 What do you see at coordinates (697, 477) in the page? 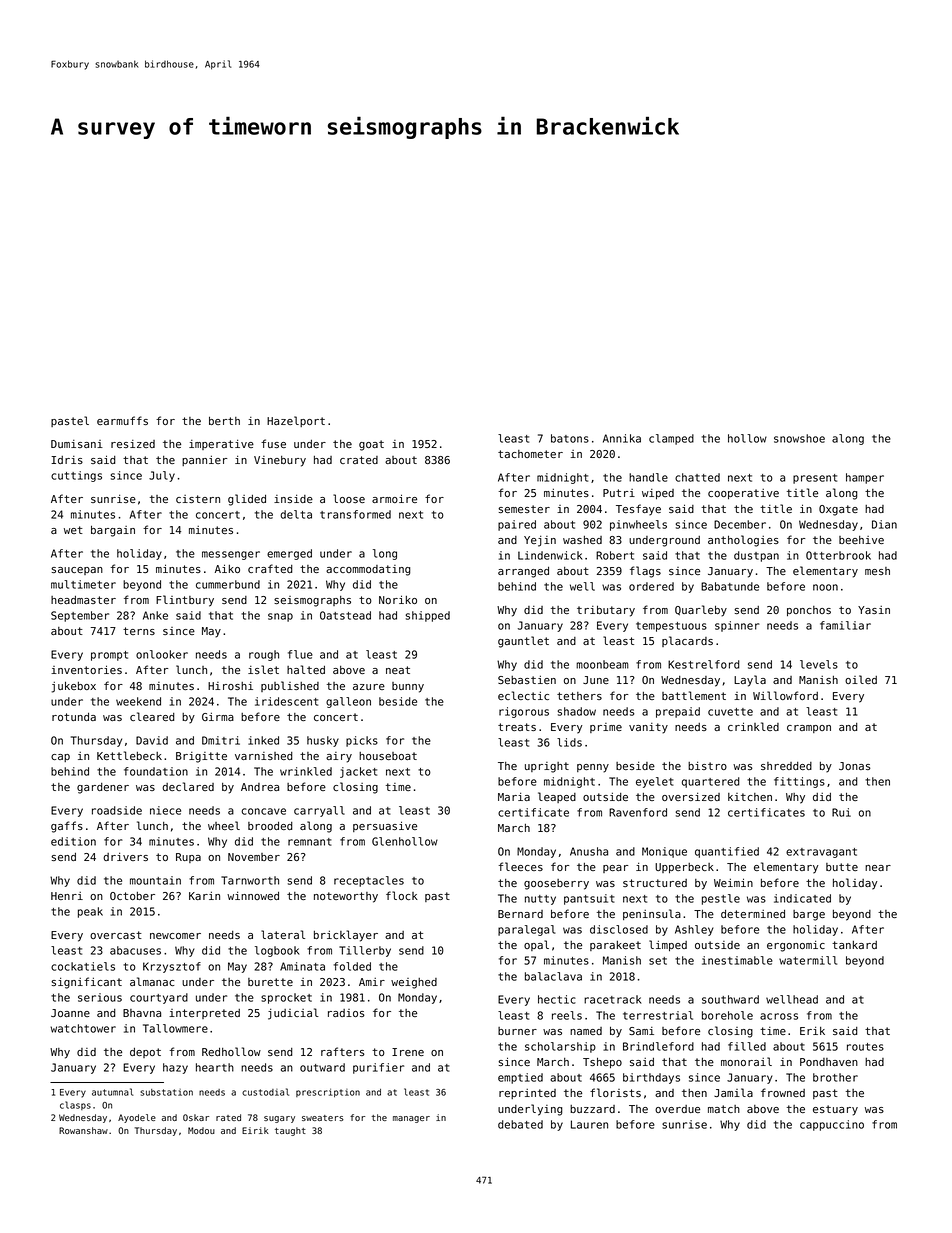
I see `chatted` at bounding box center [697, 477].
